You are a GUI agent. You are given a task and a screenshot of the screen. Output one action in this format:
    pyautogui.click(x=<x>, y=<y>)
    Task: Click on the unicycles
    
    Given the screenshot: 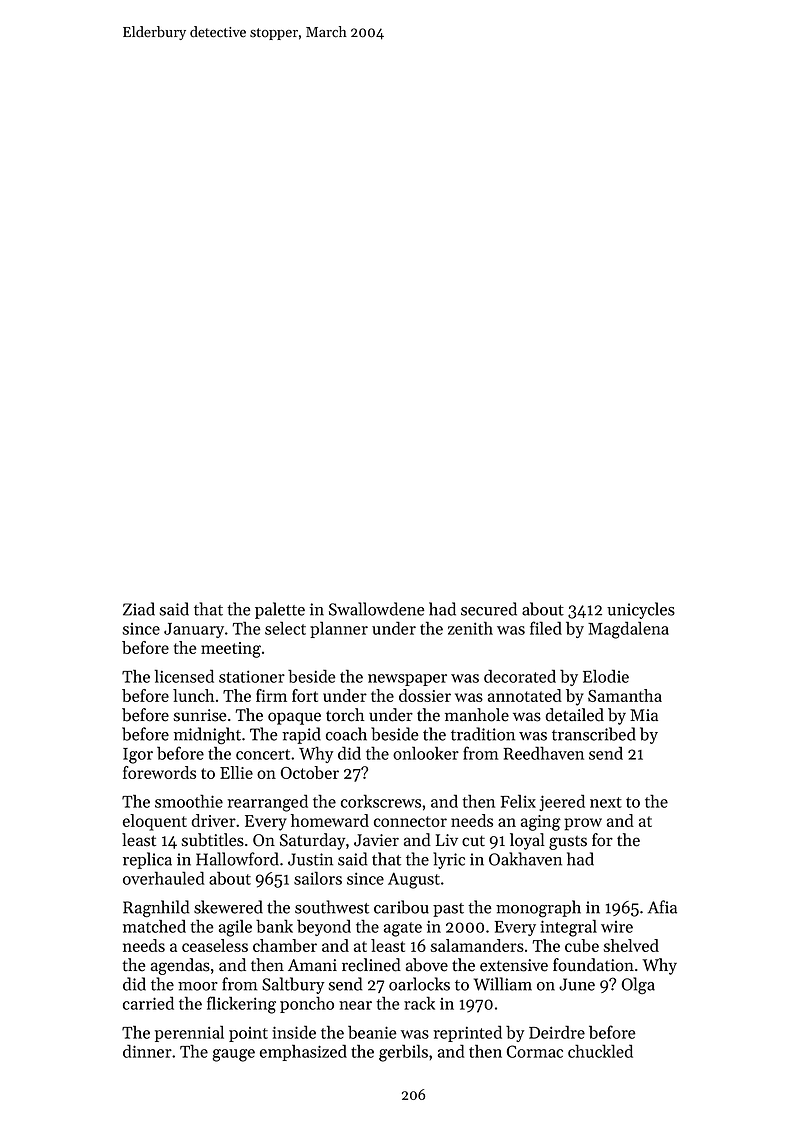 What is the action you would take?
    pyautogui.click(x=641, y=610)
